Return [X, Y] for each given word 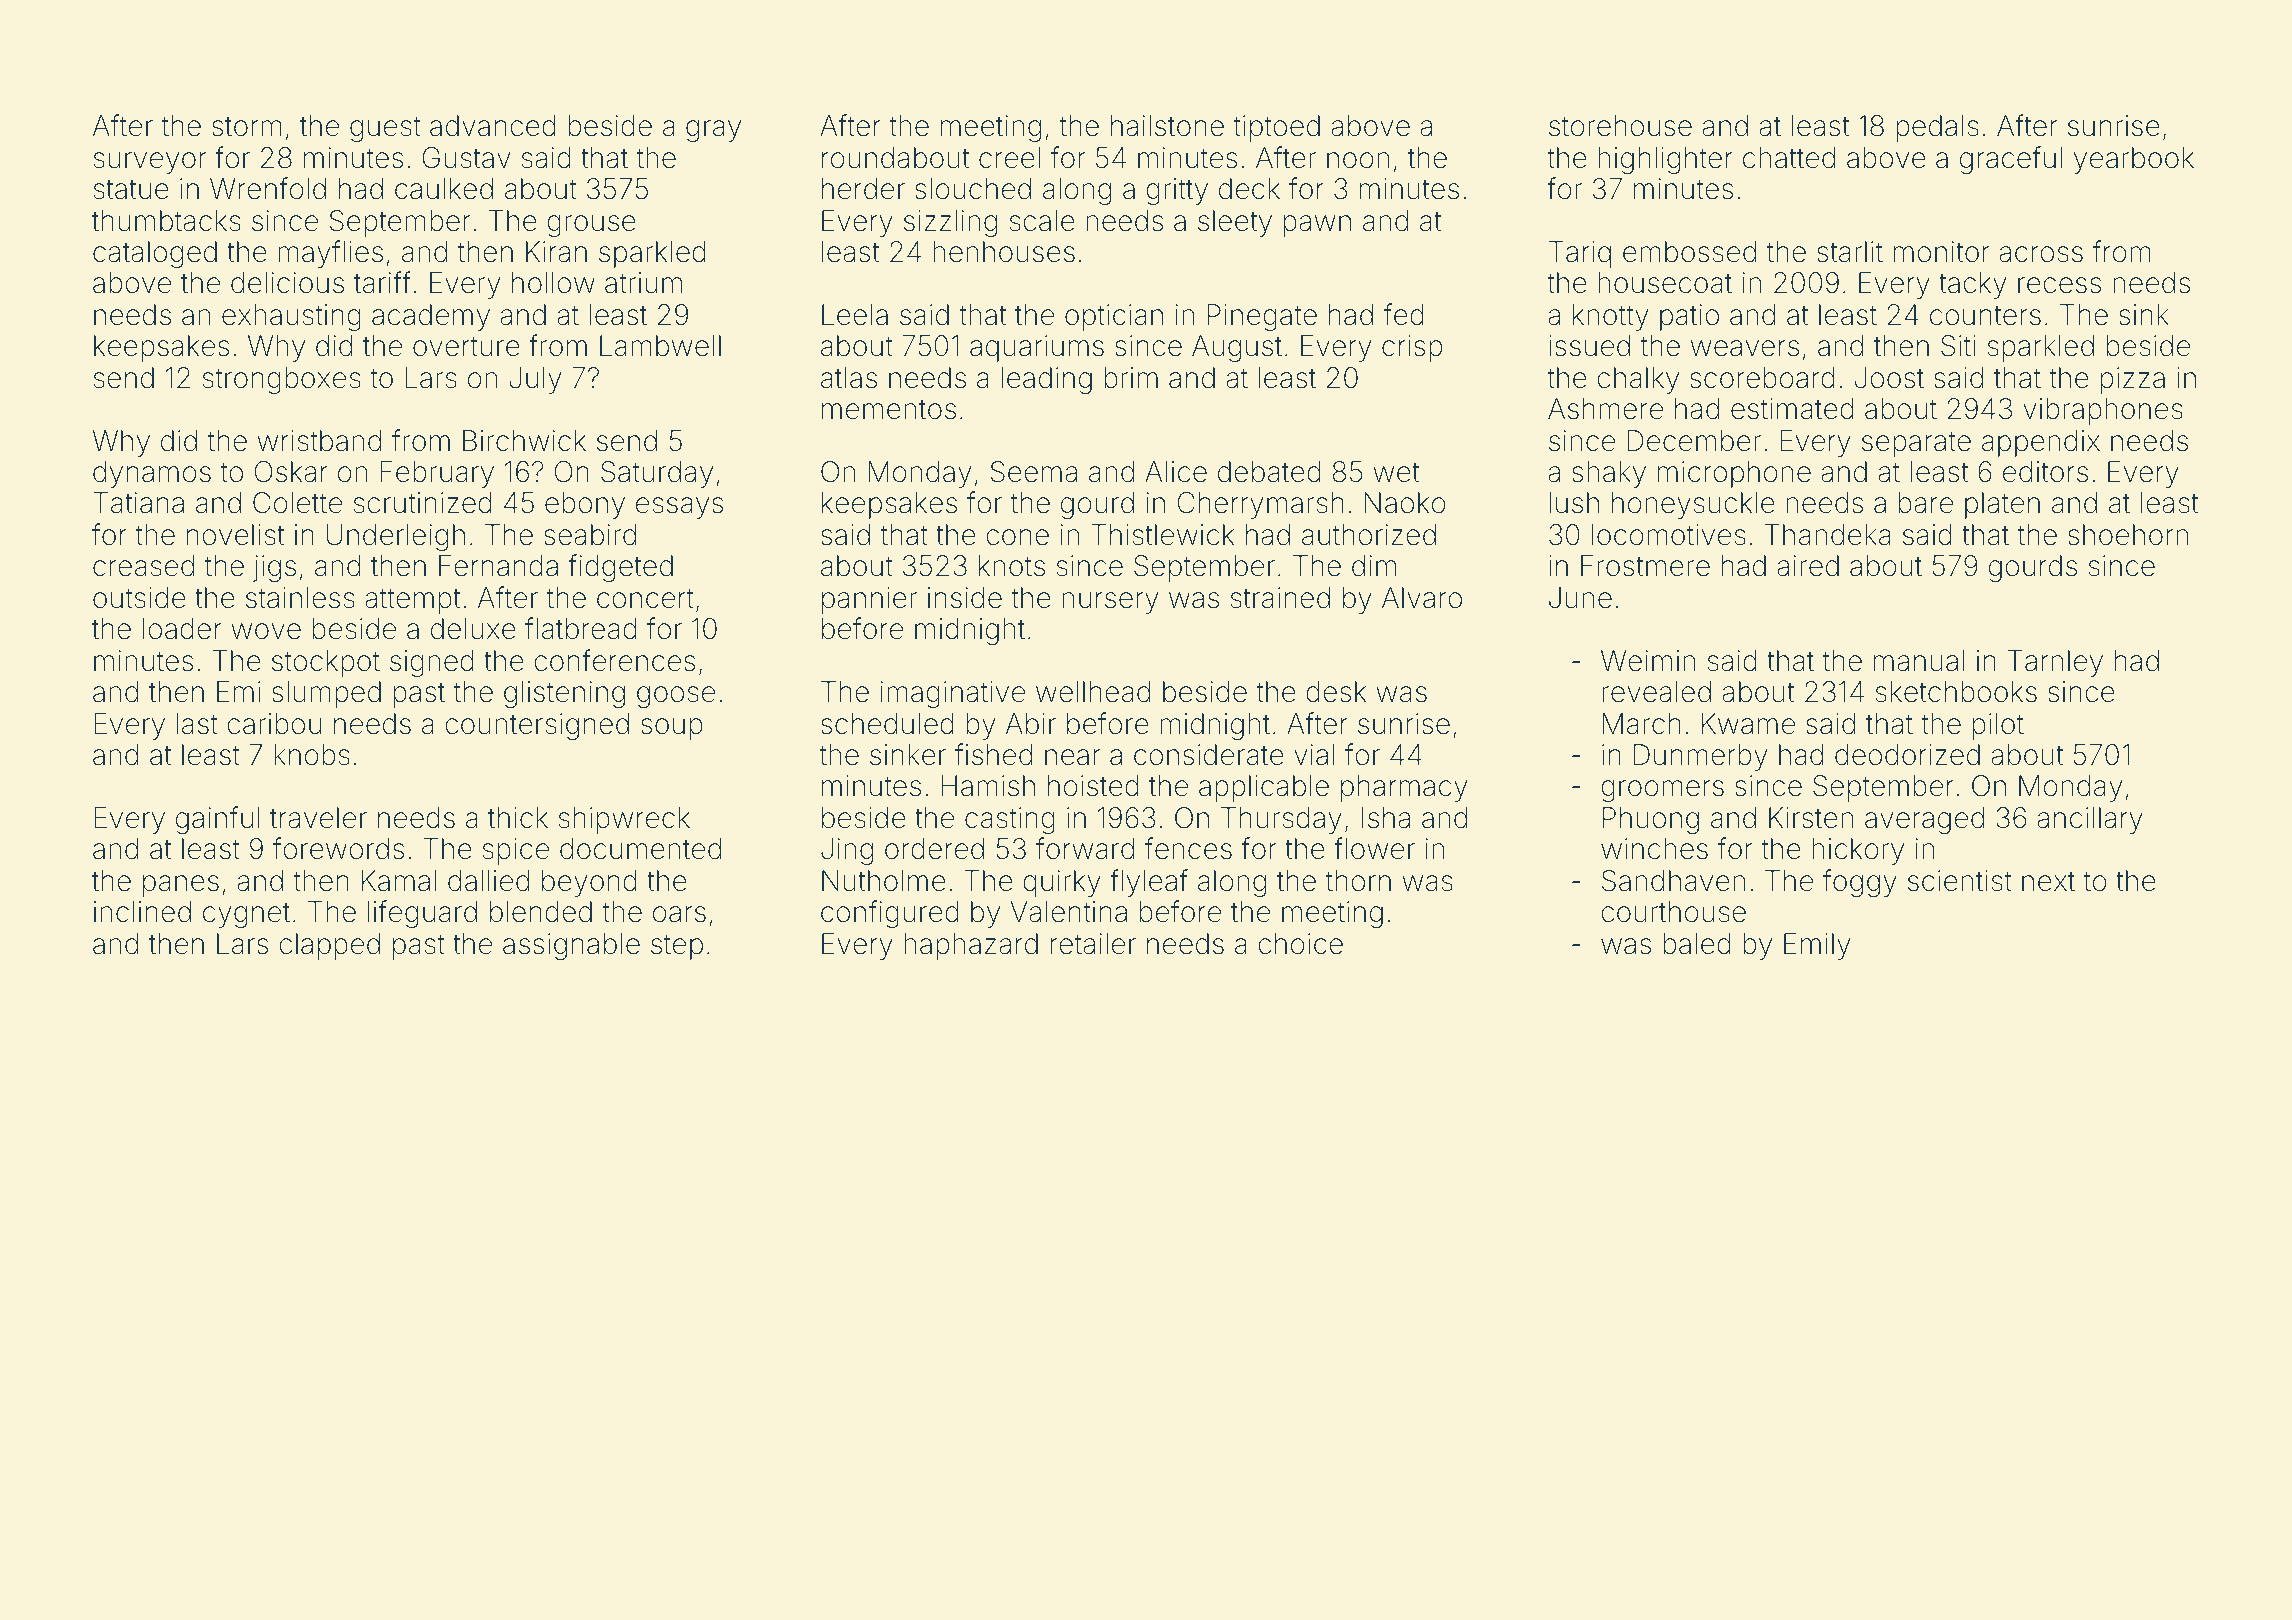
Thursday [1281, 820]
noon [1358, 160]
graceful [2011, 160]
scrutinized [422, 503]
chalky [1638, 380]
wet [1396, 473]
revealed [1656, 692]
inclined [142, 912]
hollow [553, 283]
